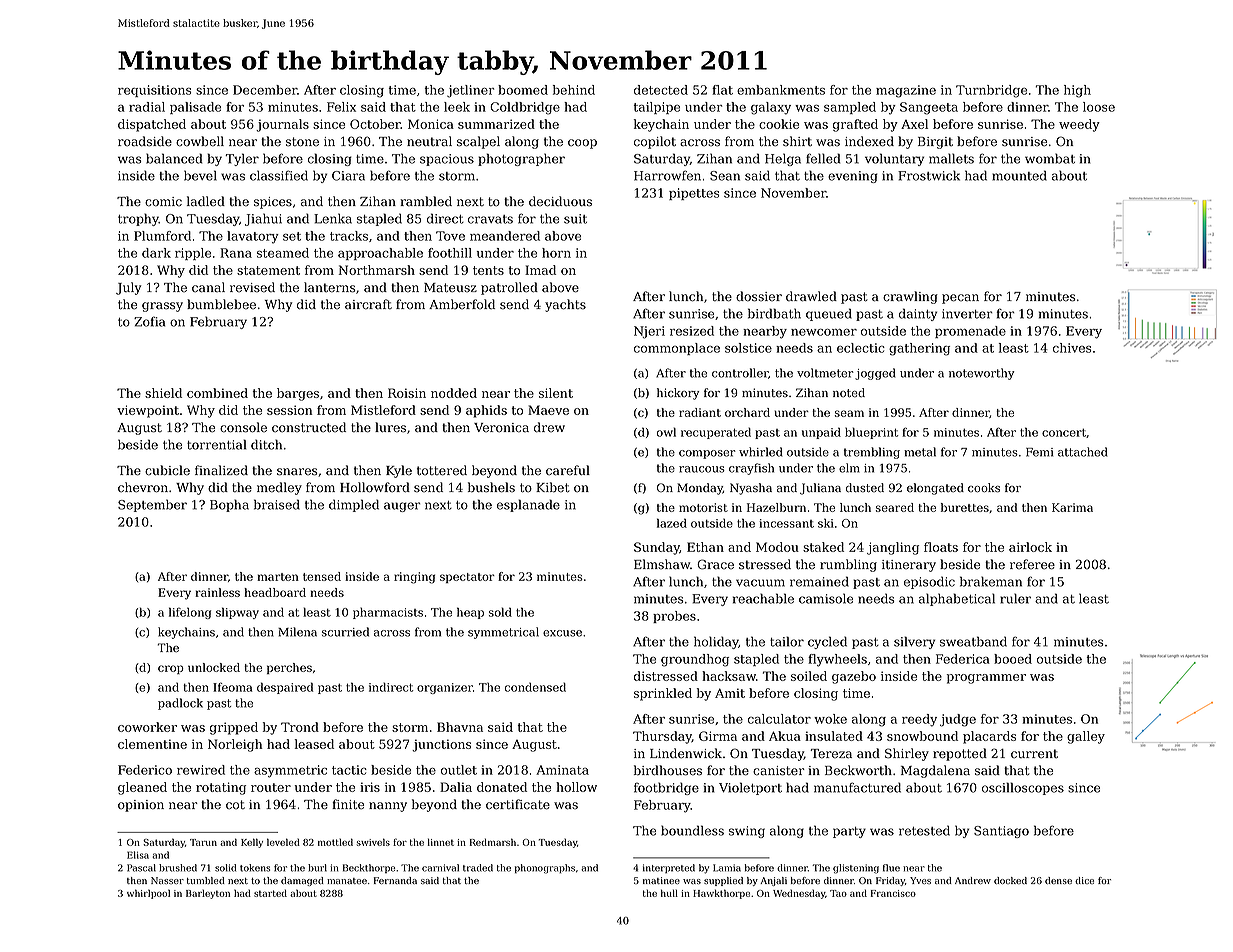  What do you see at coordinates (1030, 547) in the screenshot?
I see `airlock` at bounding box center [1030, 547].
